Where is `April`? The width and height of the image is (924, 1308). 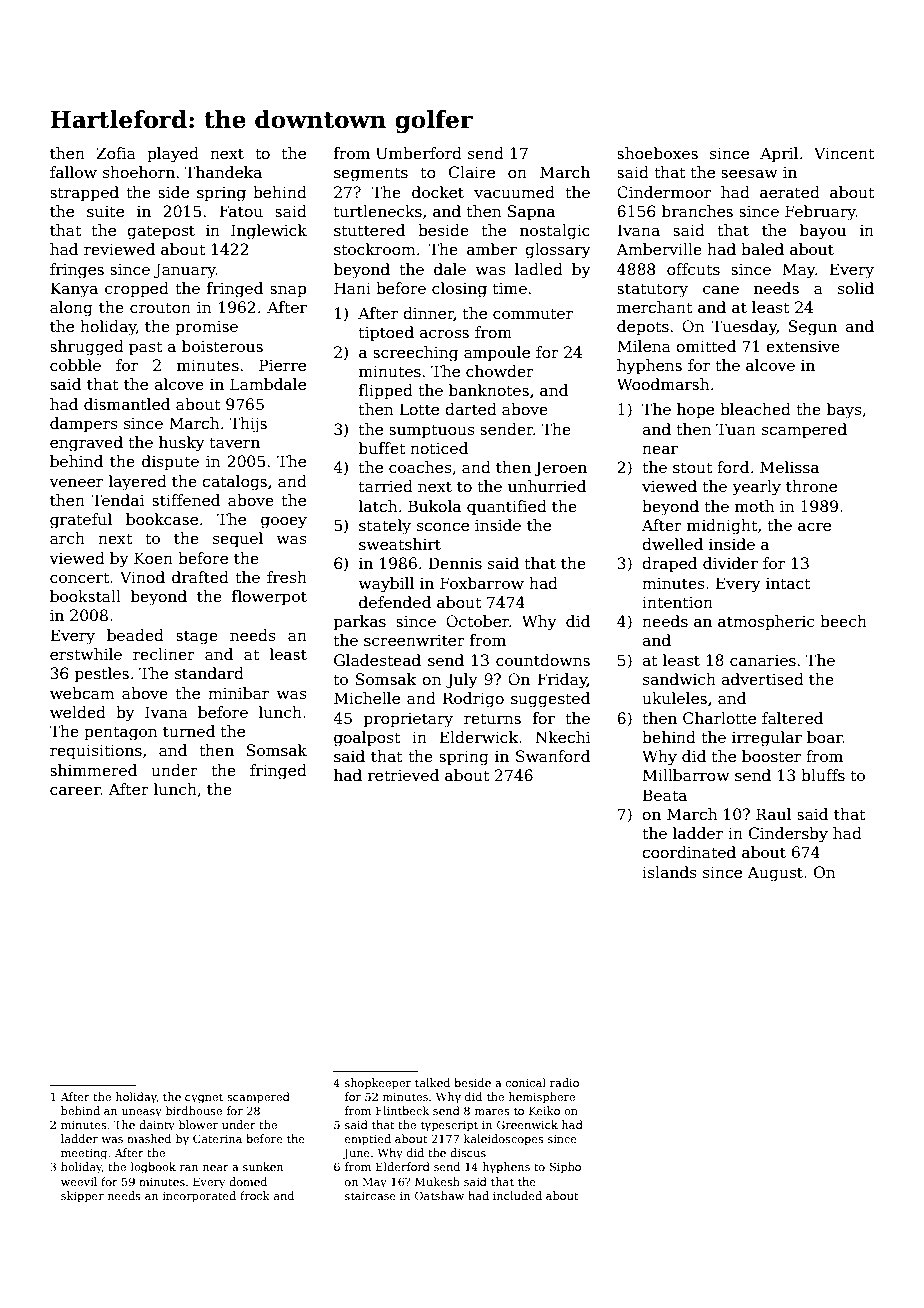 April is located at coordinates (779, 154).
